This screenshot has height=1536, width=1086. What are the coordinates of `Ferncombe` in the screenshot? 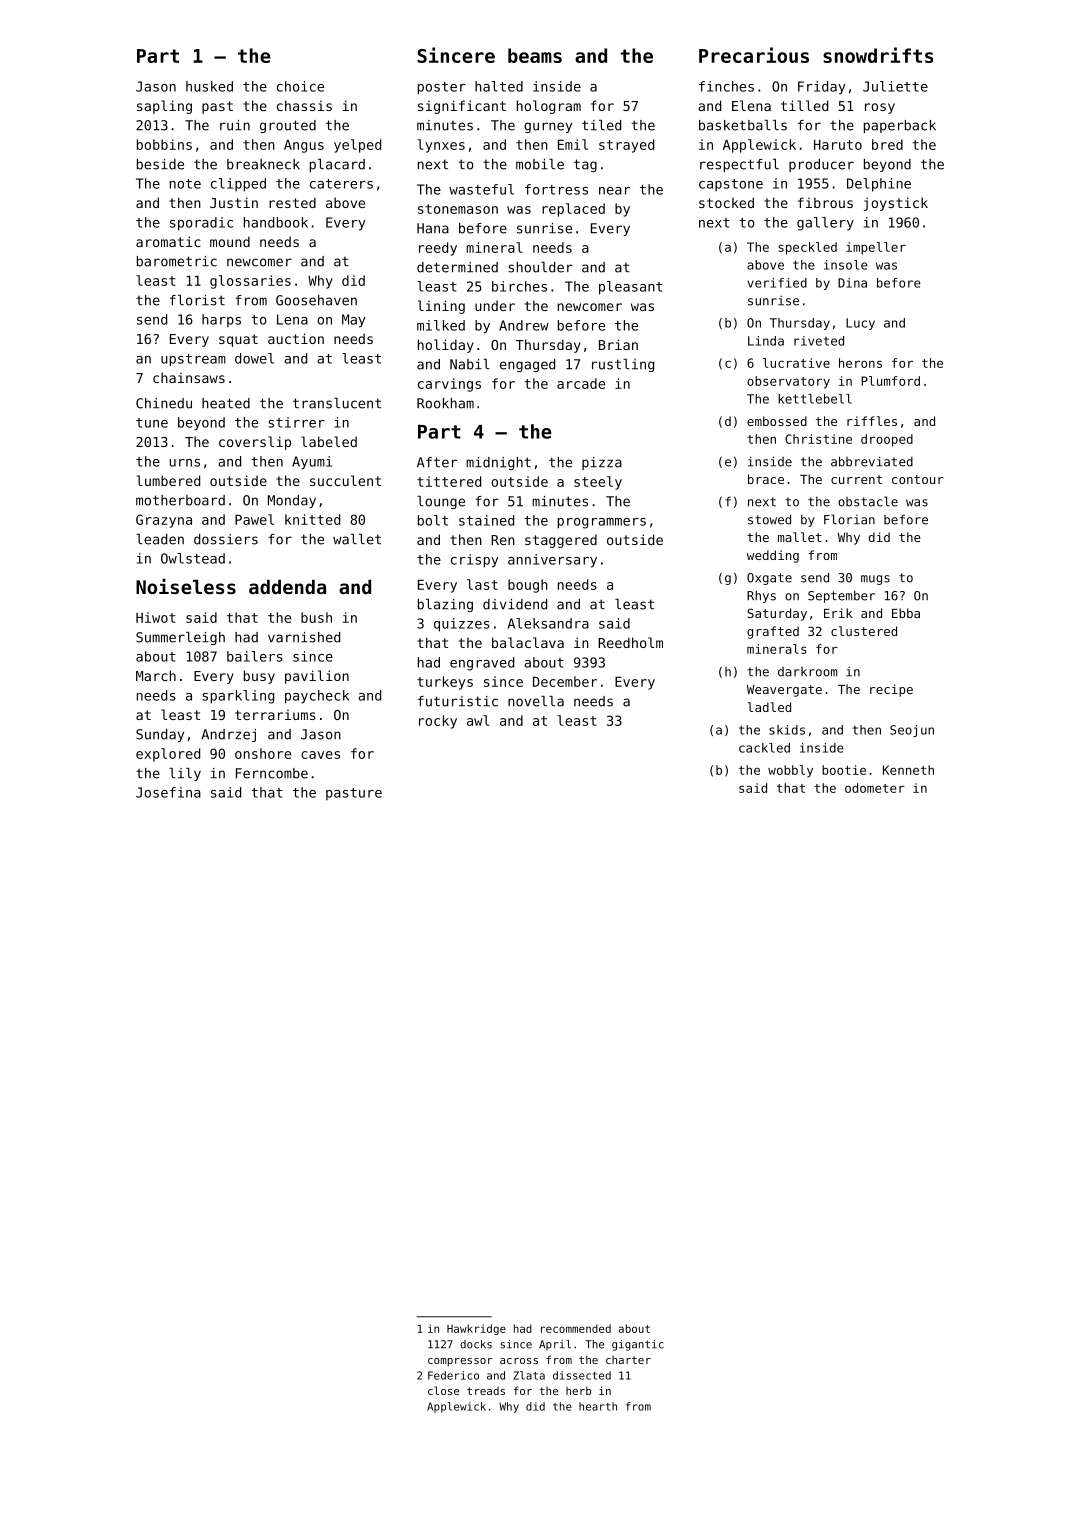 It's located at (272, 773).
